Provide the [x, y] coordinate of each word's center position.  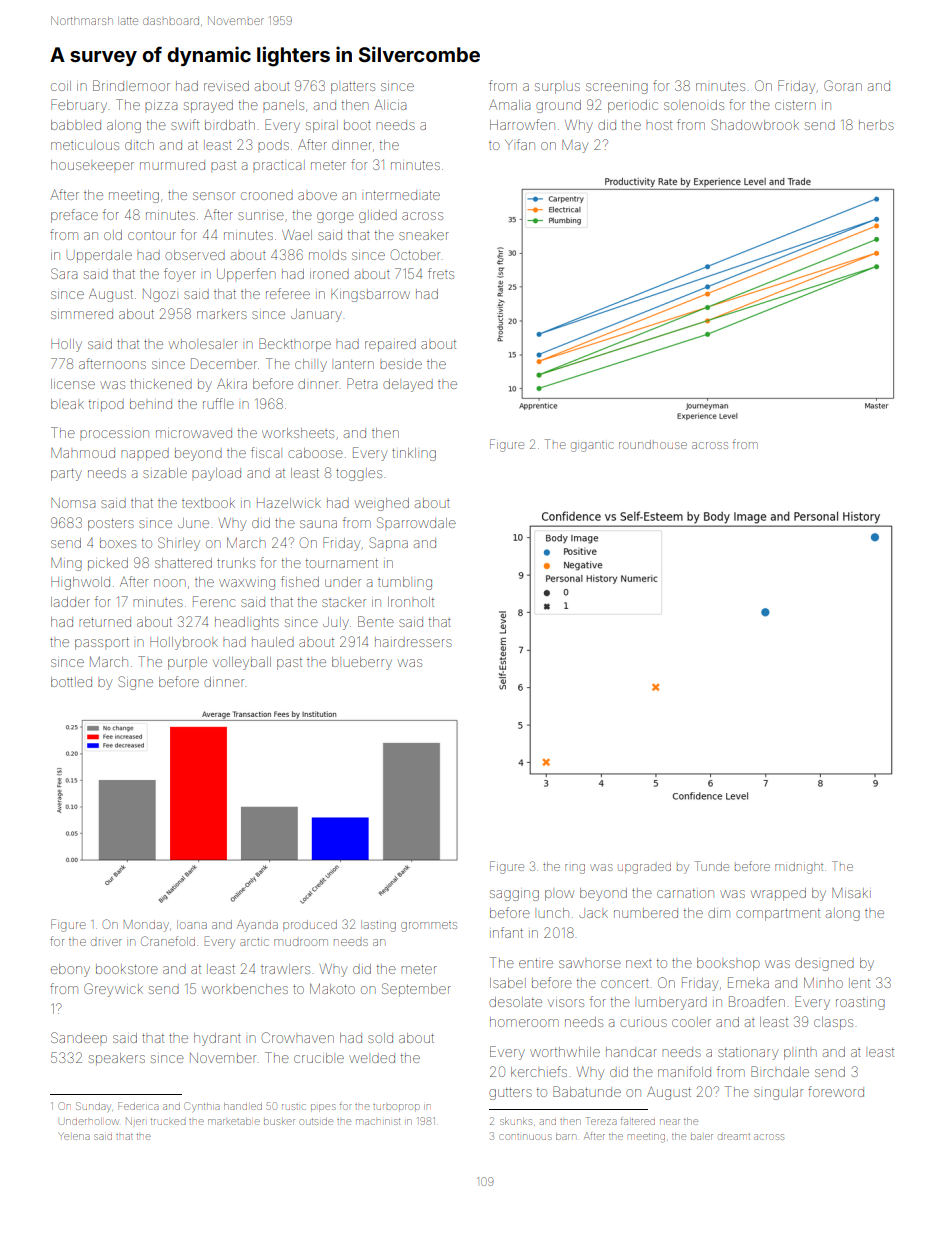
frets [441, 273]
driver [106, 942]
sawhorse [590, 964]
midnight [799, 868]
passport [102, 644]
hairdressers [413, 642]
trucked [168, 1122]
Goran [843, 85]
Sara [64, 273]
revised [226, 86]
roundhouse [653, 444]
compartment [778, 915]
